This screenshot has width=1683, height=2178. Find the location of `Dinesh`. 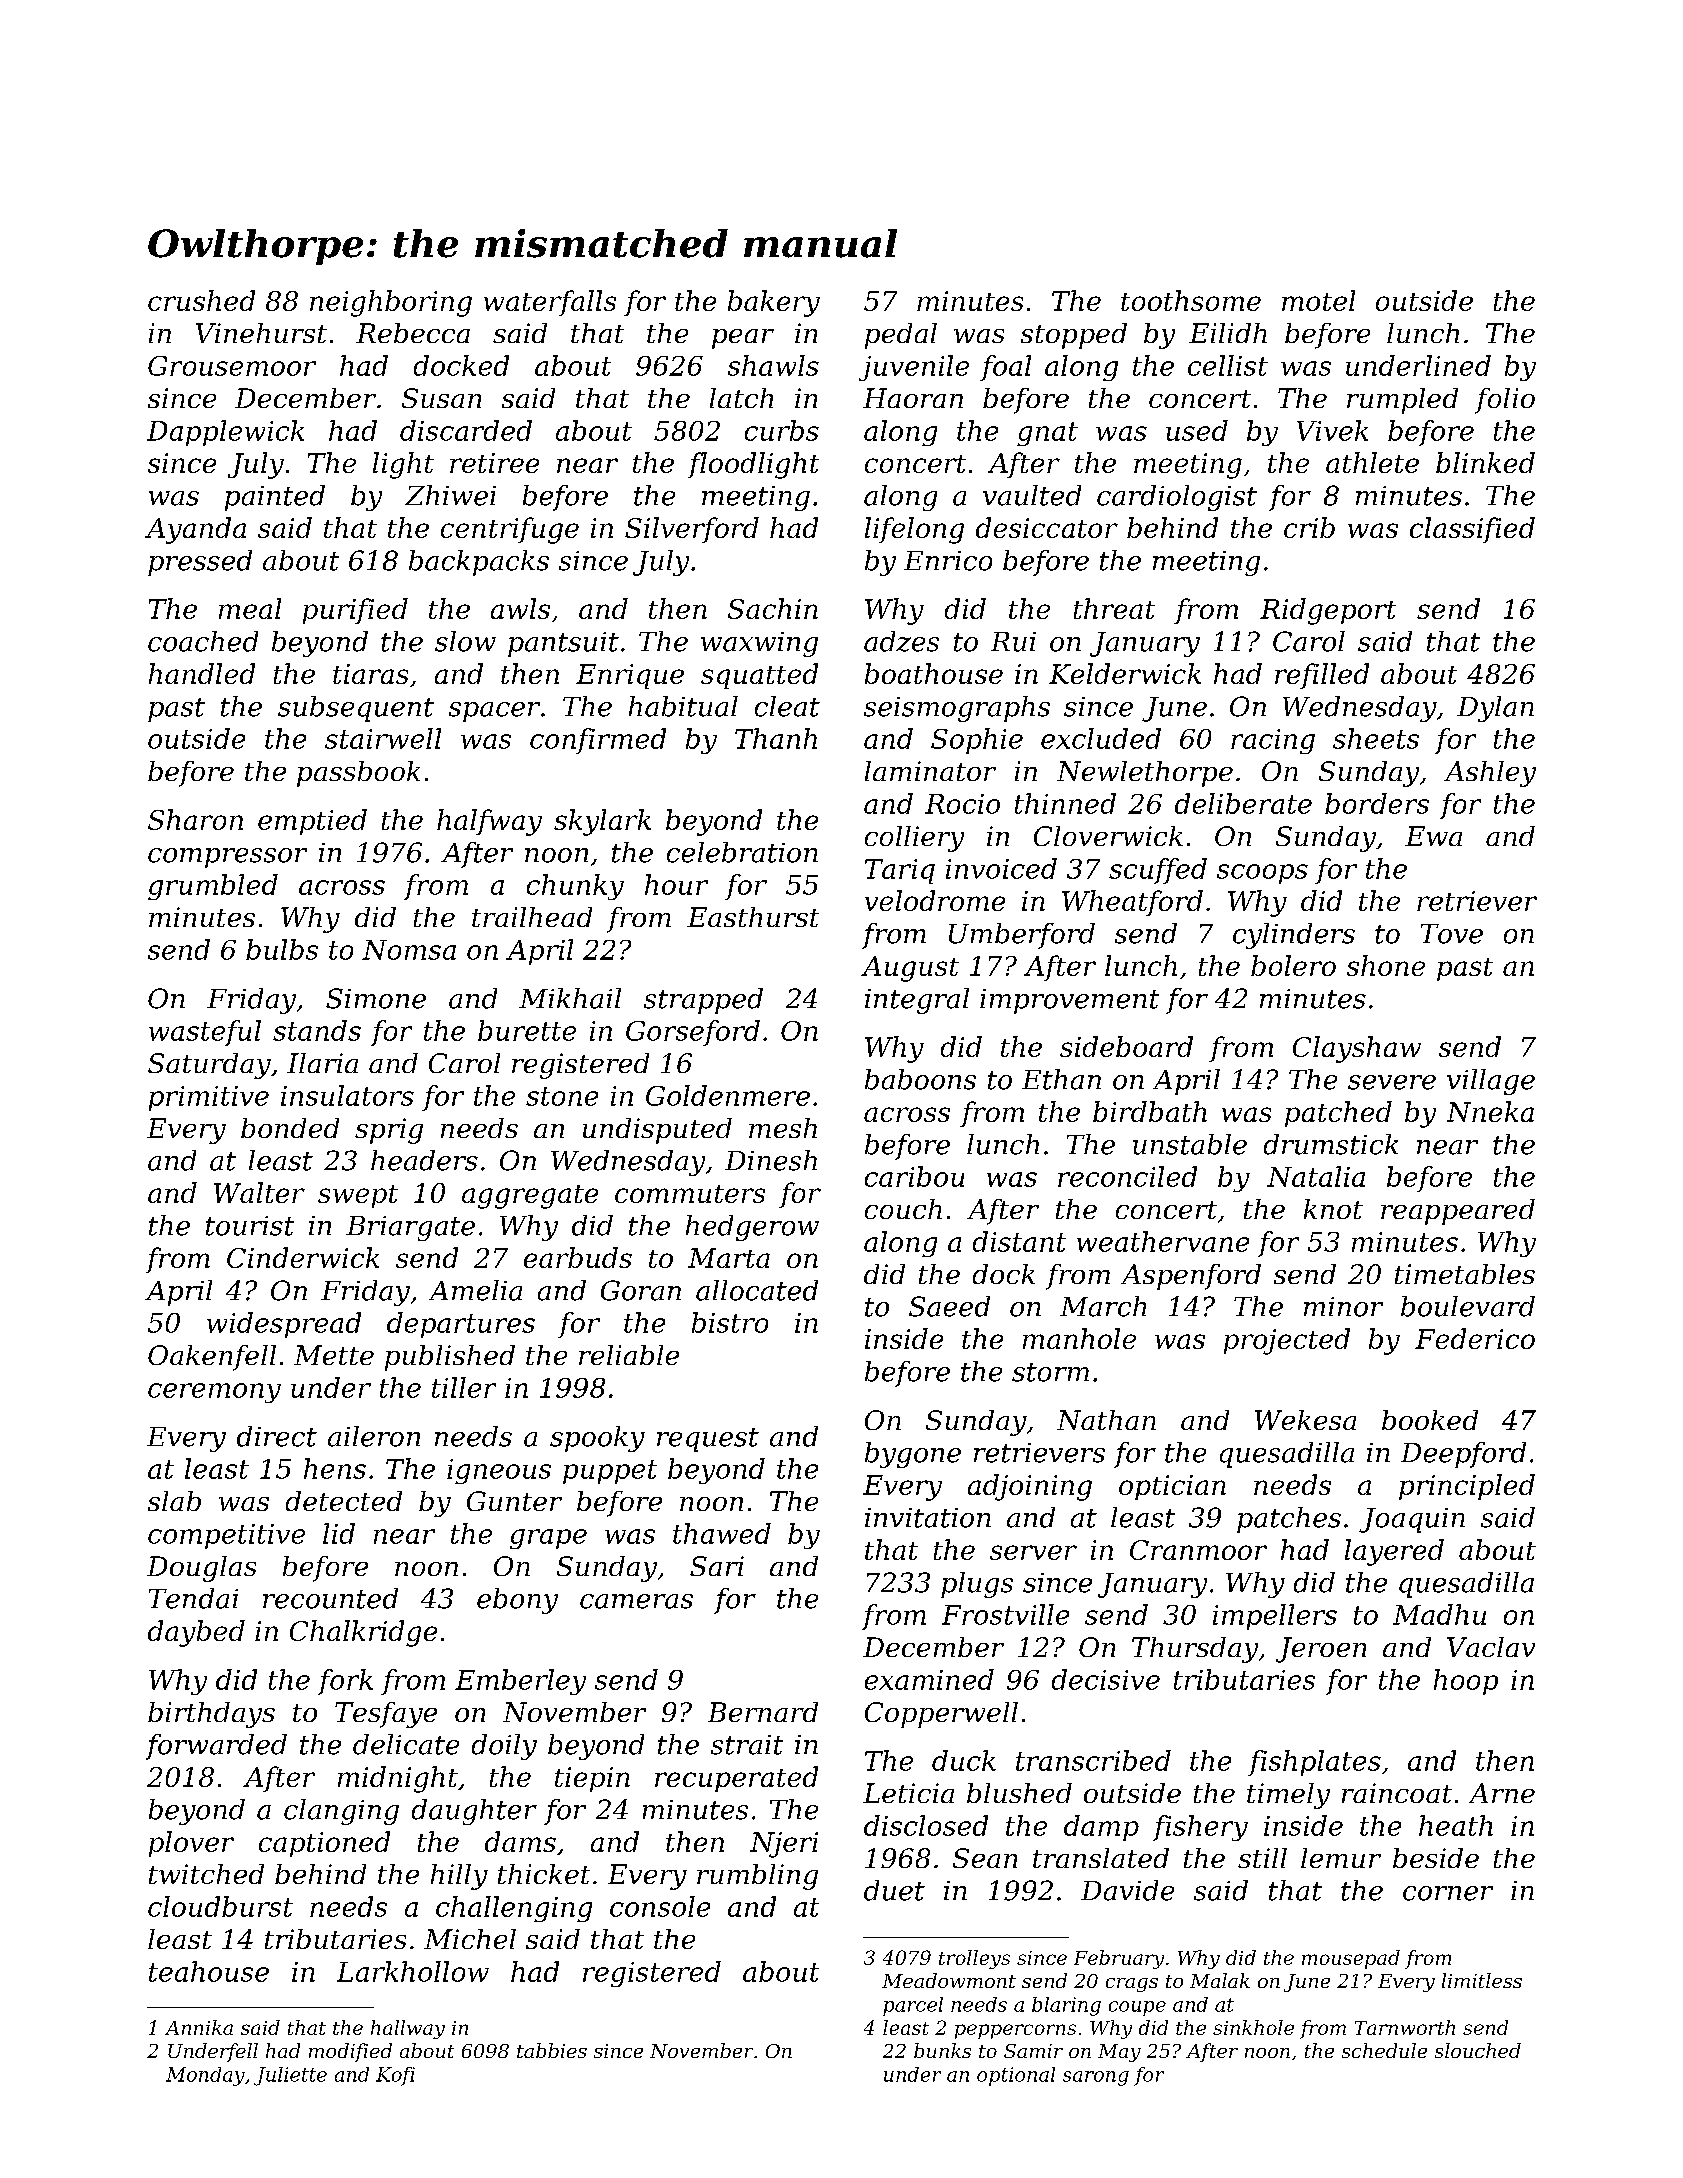

Dinesh is located at coordinates (771, 1160).
